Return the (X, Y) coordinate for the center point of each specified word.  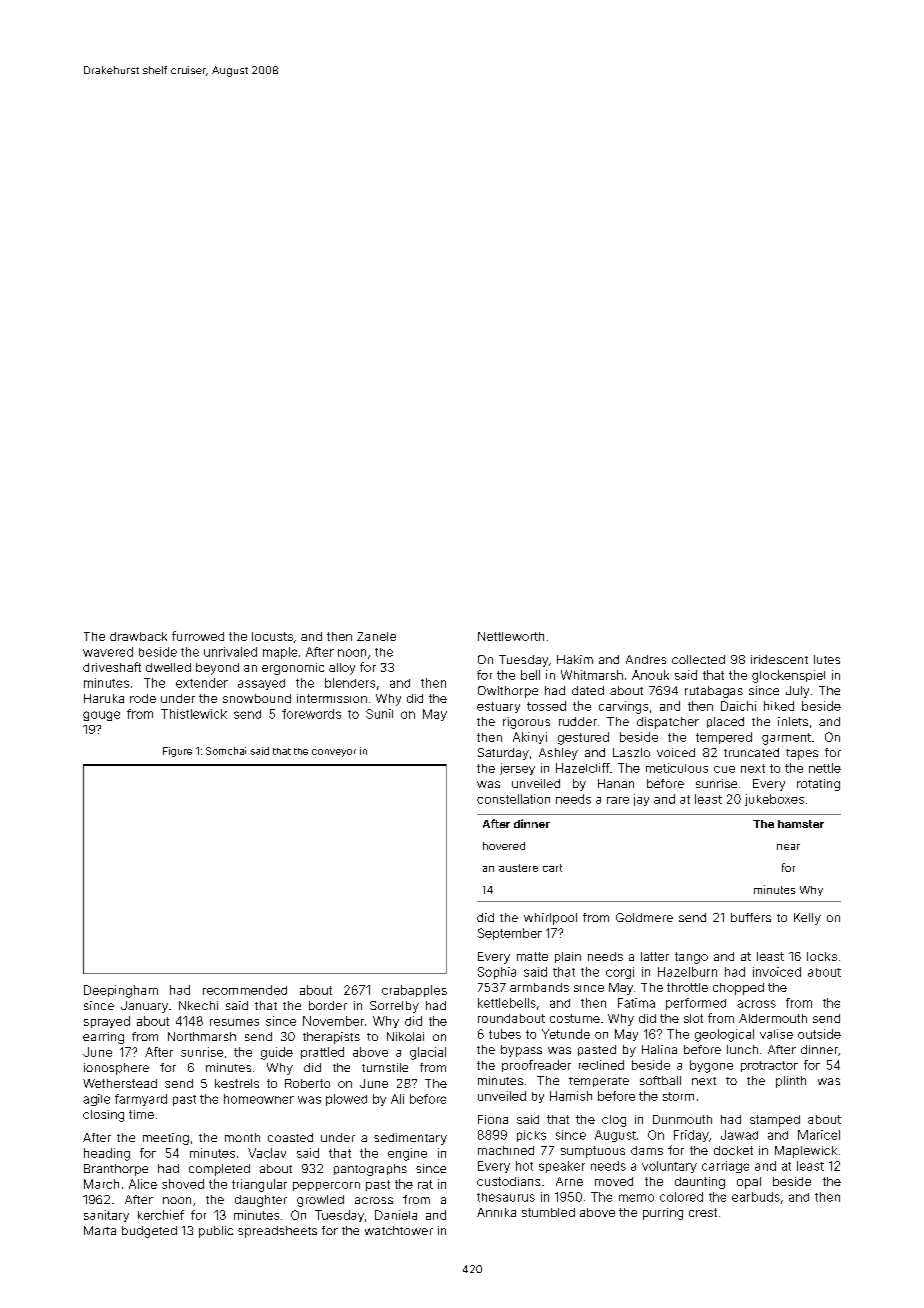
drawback (138, 636)
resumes (234, 1022)
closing (103, 1116)
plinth (791, 1082)
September (510, 934)
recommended (245, 990)
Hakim (575, 659)
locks (822, 956)
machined (506, 1150)
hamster (801, 824)
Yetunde (566, 1034)
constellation (513, 799)
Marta (100, 1230)
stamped (775, 1121)
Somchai (226, 751)
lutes (827, 659)
